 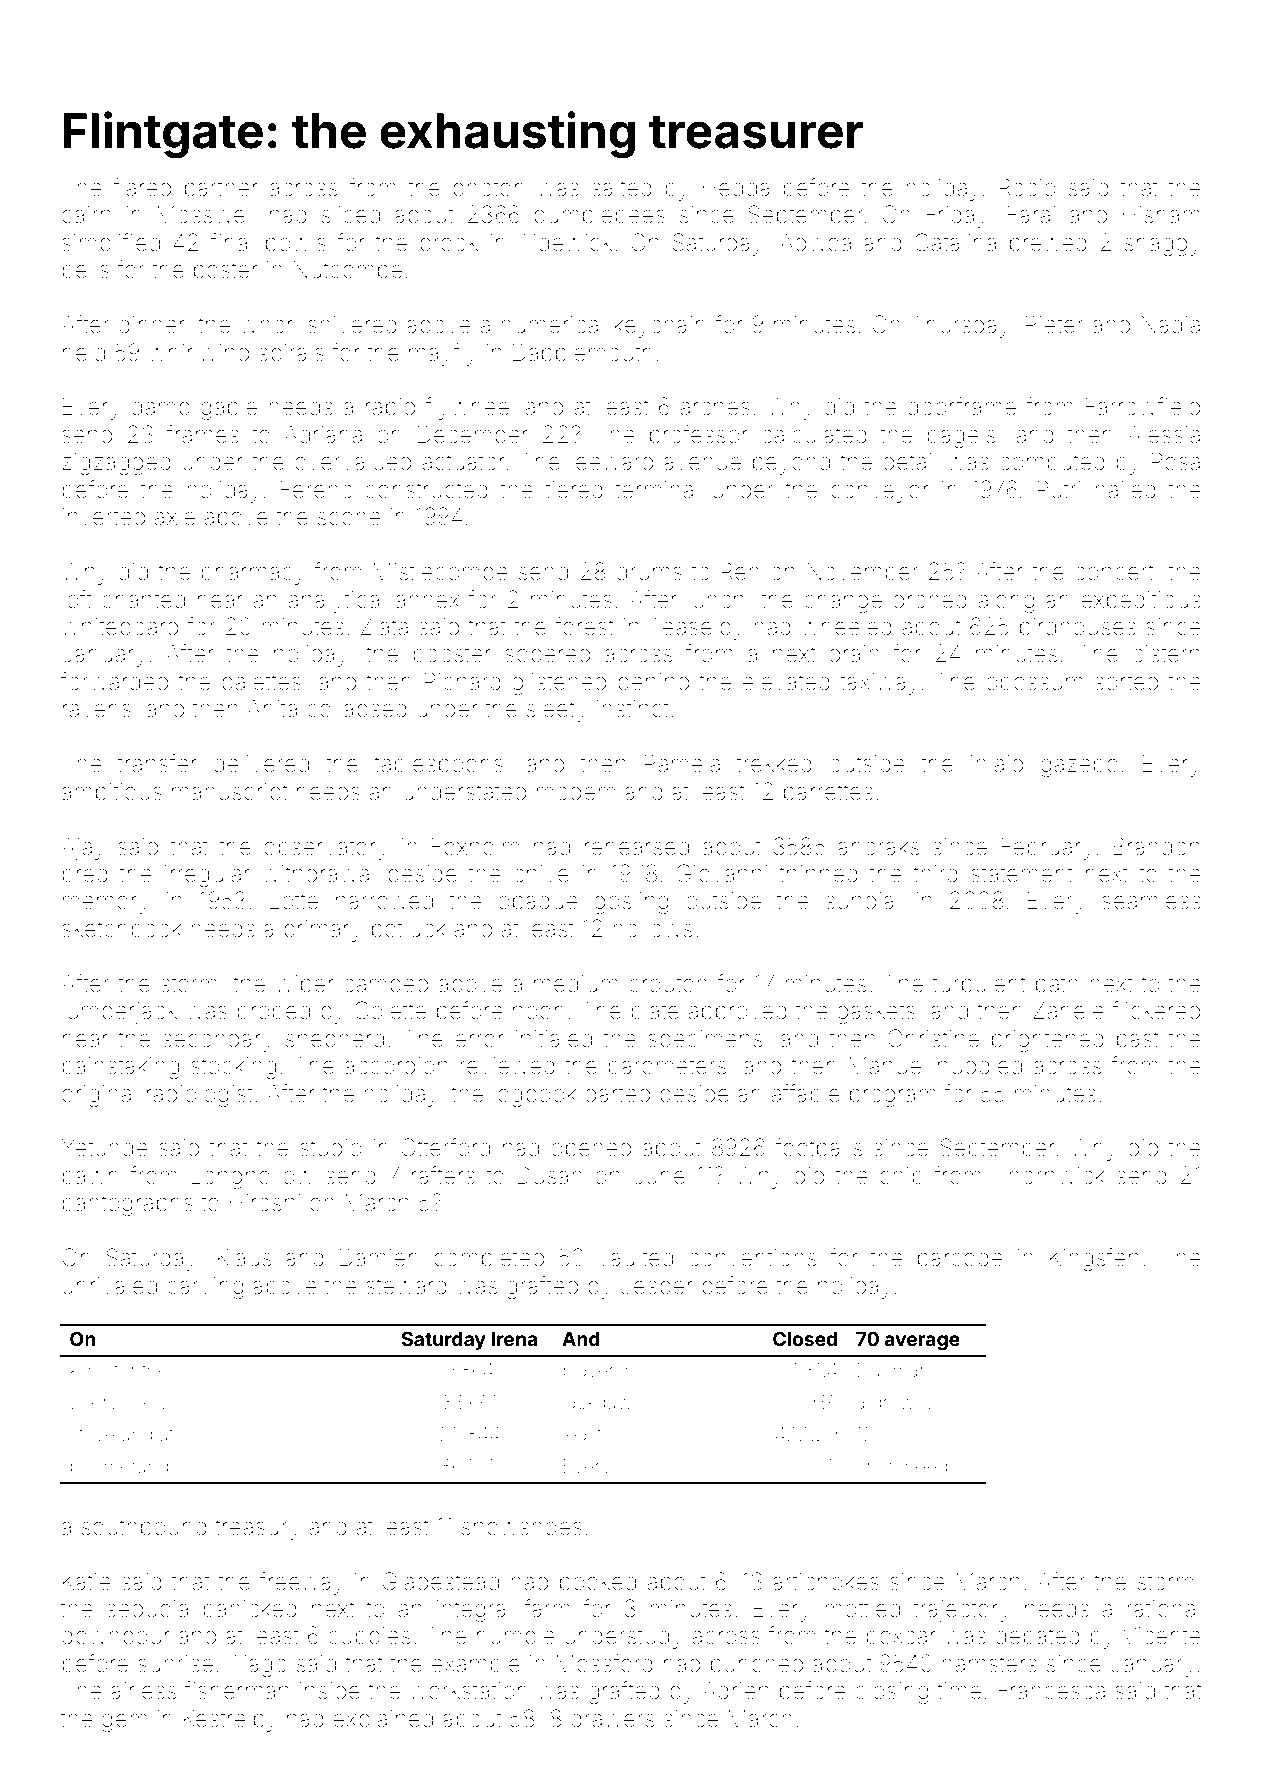 I want to click on conventions, so click(x=753, y=1258).
